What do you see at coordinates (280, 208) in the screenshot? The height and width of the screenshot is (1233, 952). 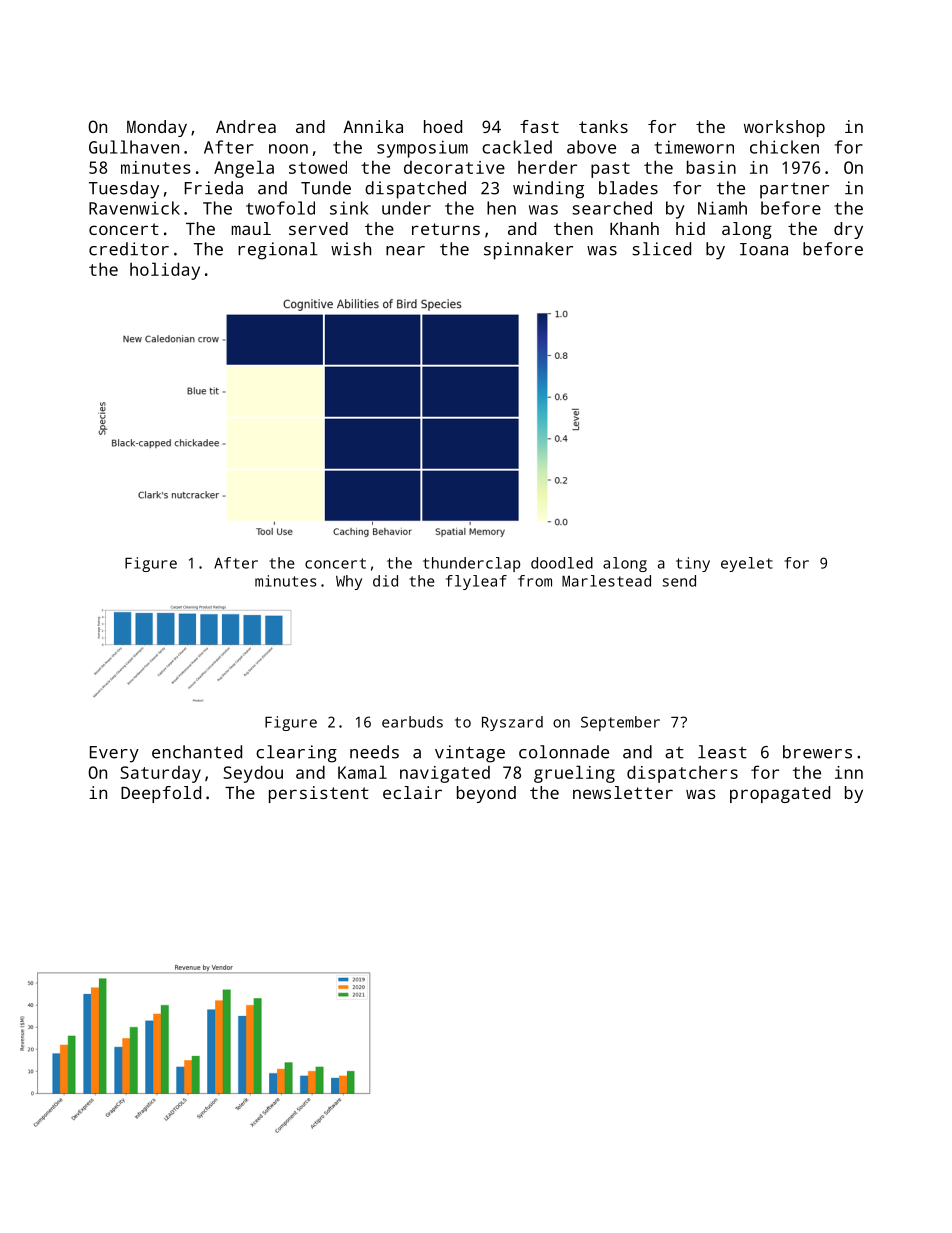 I see `twofold` at bounding box center [280, 208].
